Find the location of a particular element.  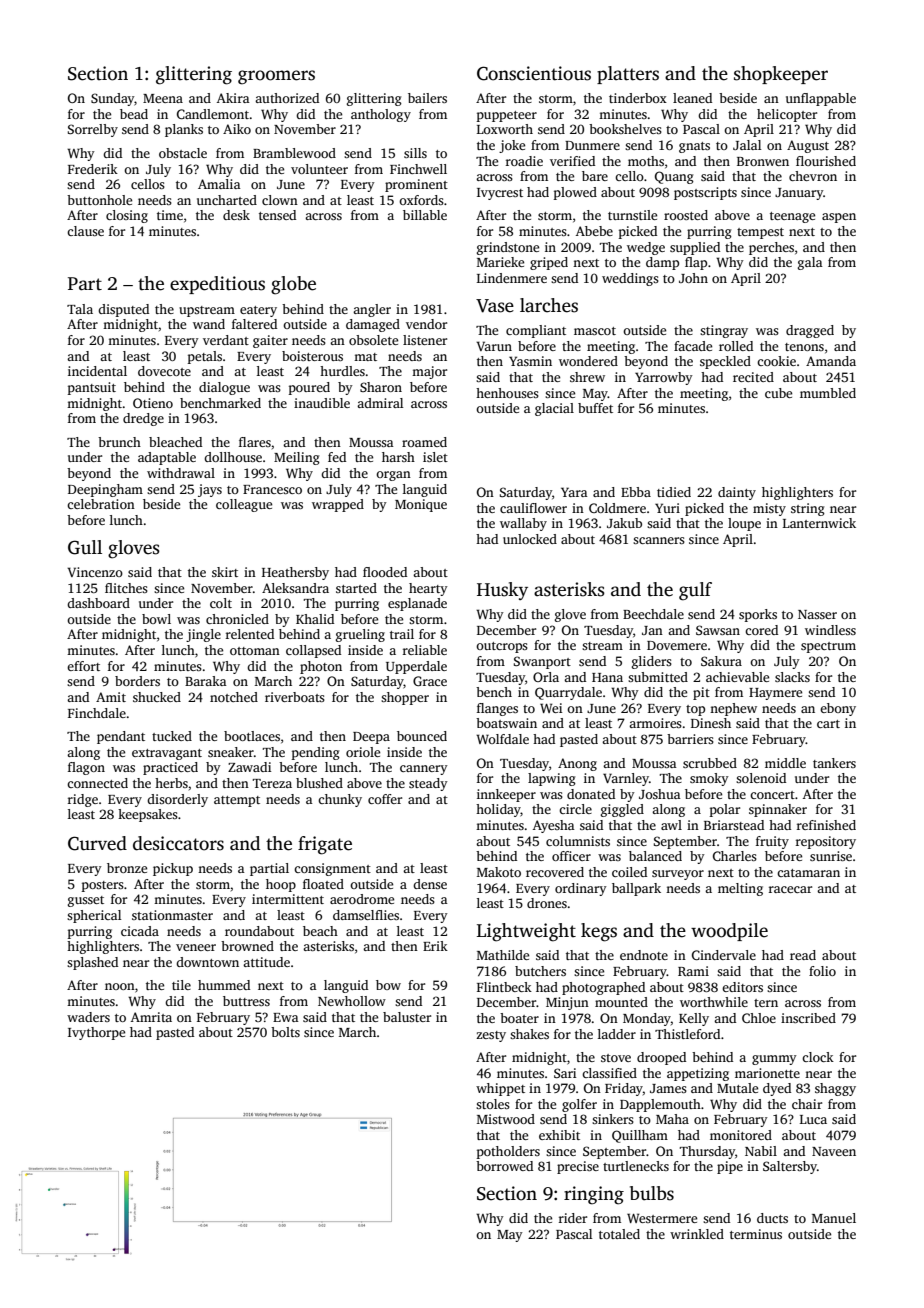

columnists is located at coordinates (578, 841).
